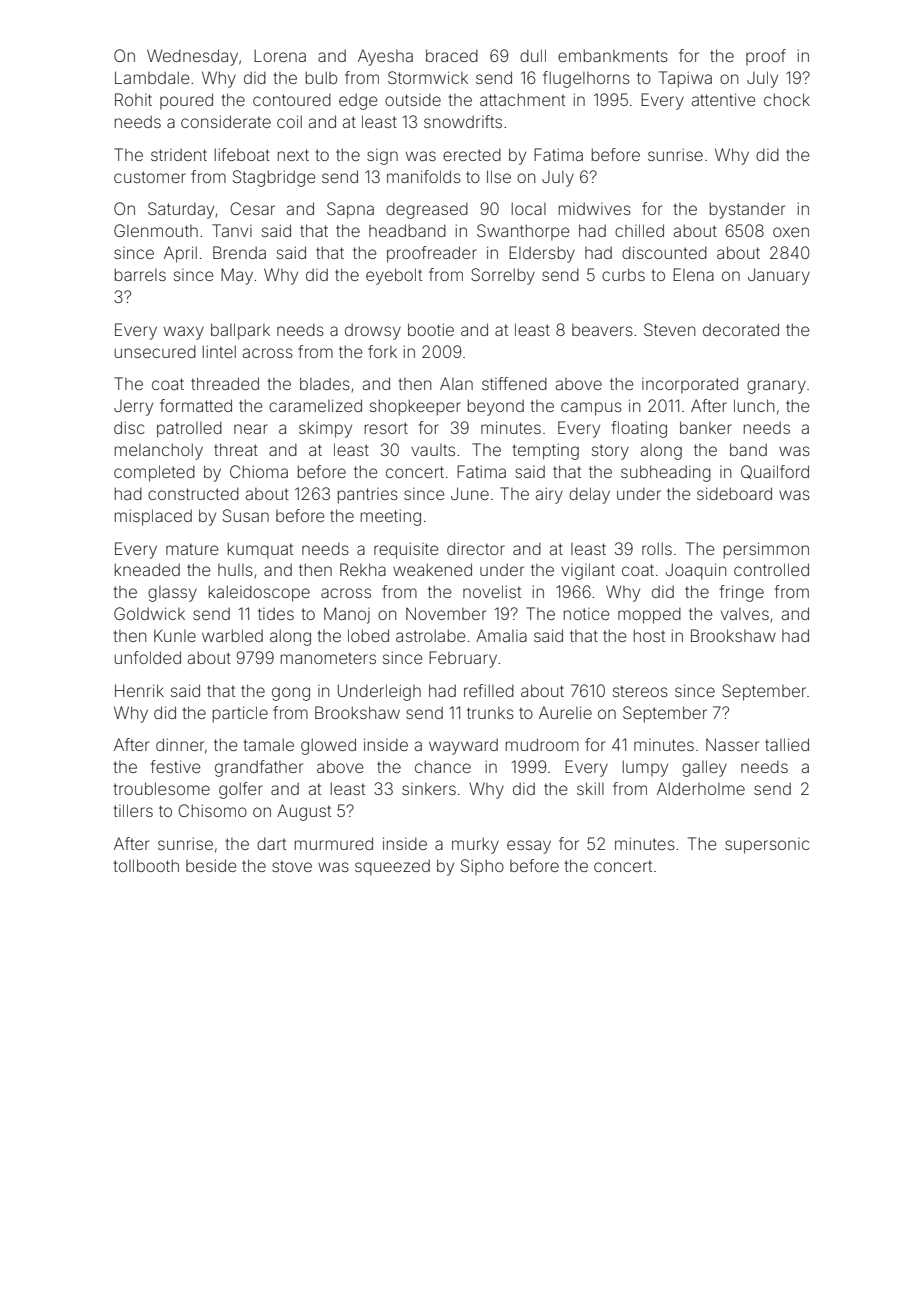  Describe the element at coordinates (482, 867) in the image. I see `Sipho` at that location.
